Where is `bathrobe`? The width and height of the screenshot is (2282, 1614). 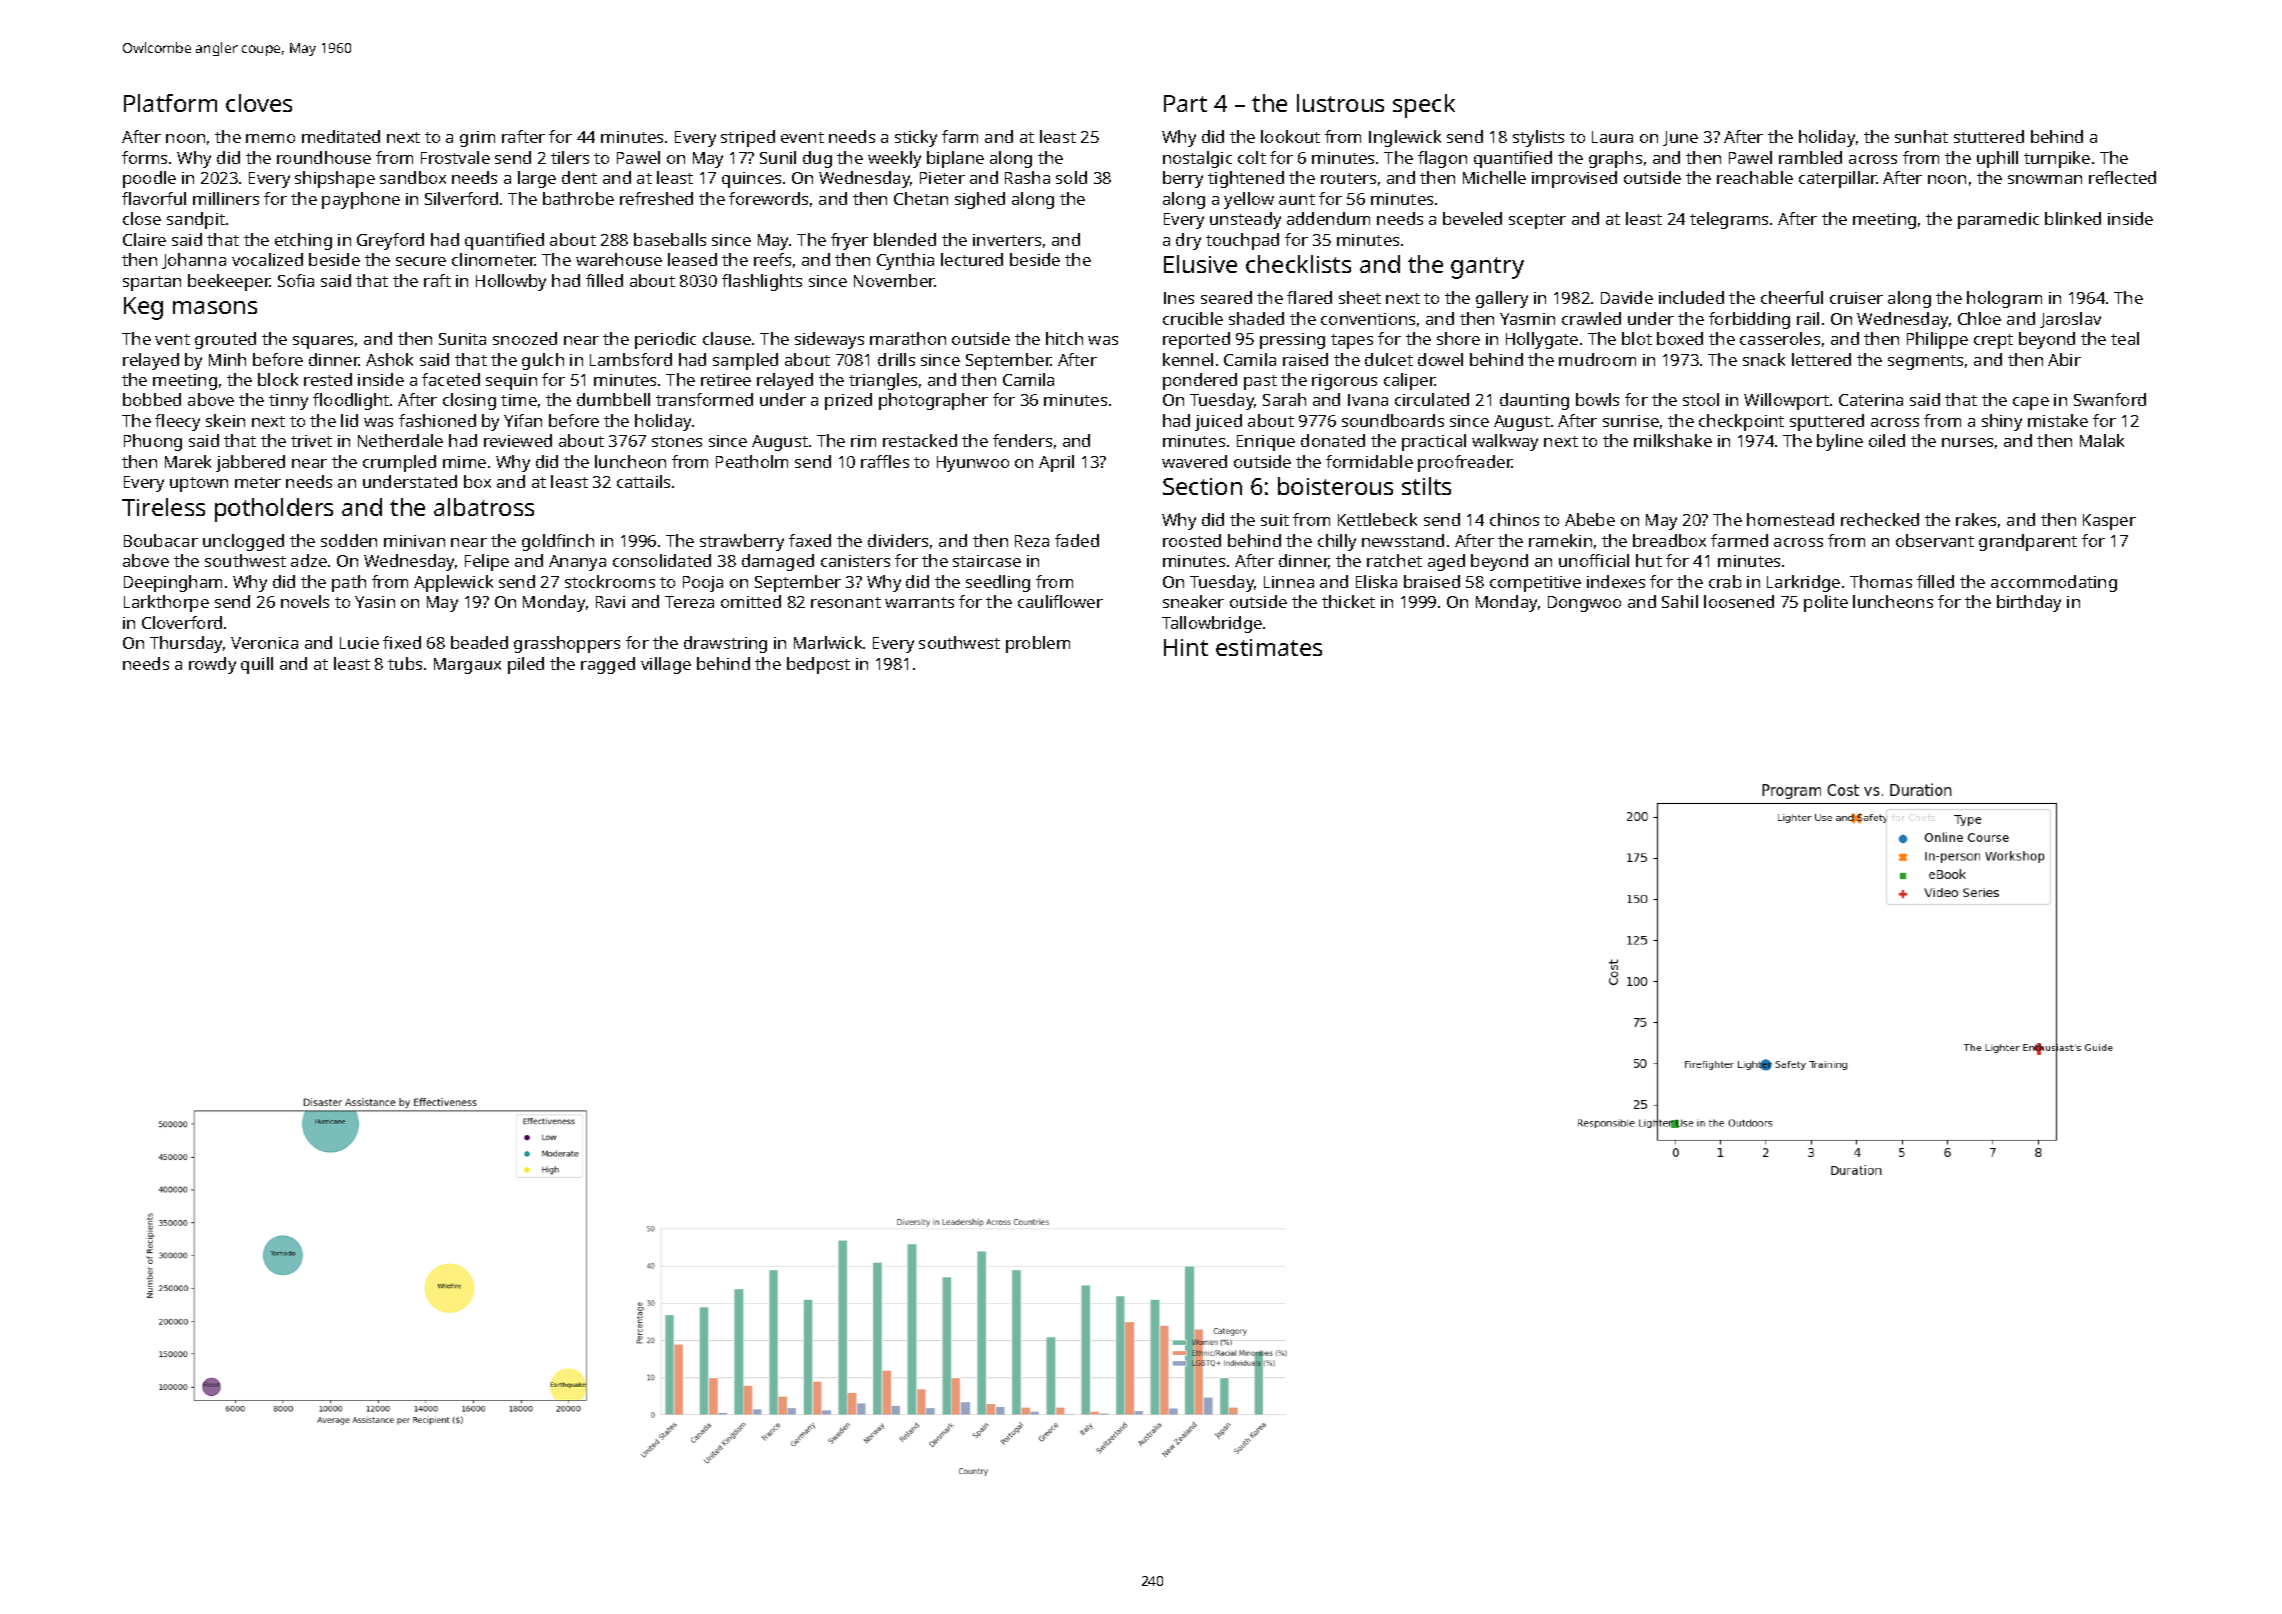
bathrobe is located at coordinates (578, 198).
